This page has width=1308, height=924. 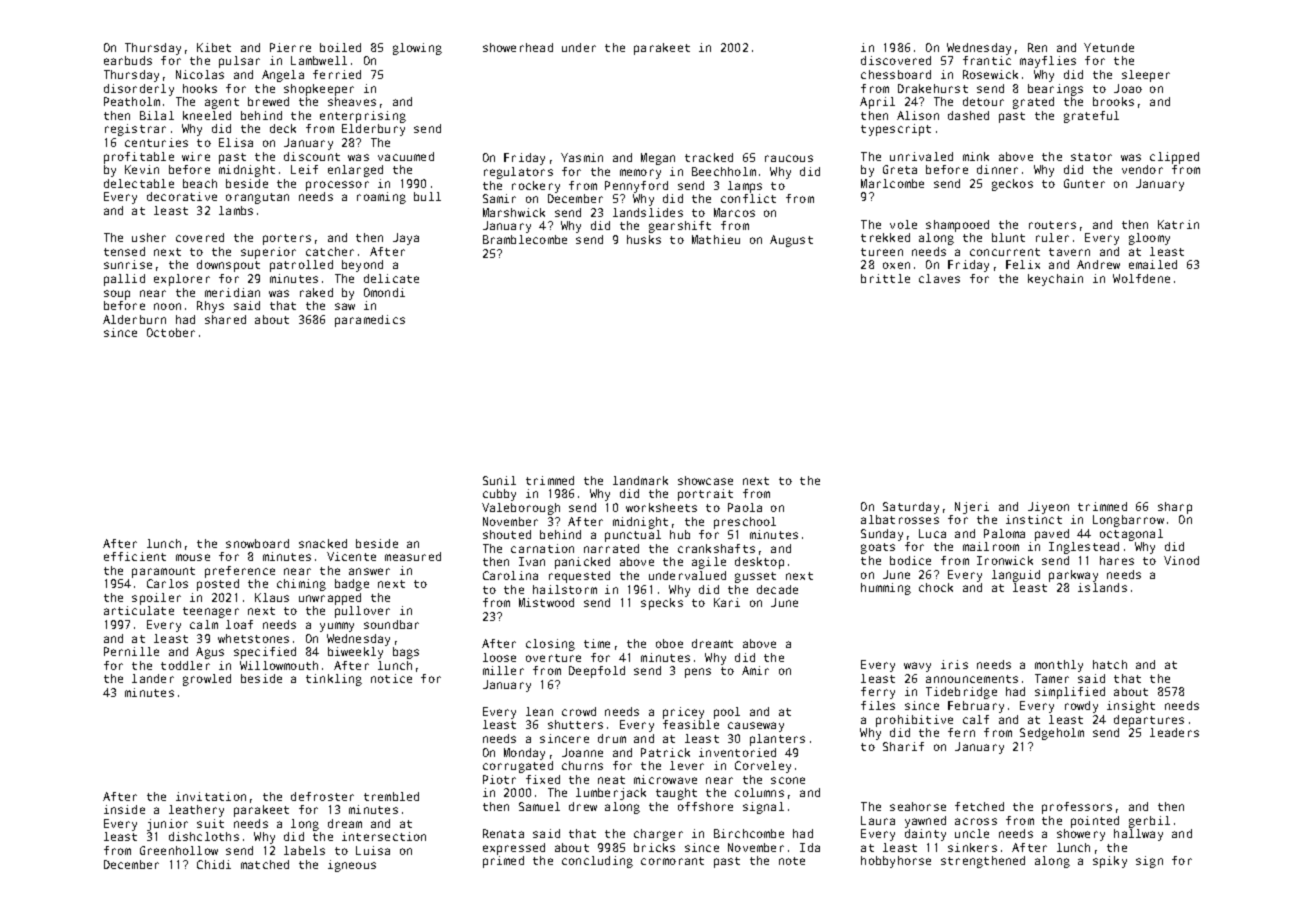 What do you see at coordinates (878, 693) in the page?
I see `ferry` at bounding box center [878, 693].
